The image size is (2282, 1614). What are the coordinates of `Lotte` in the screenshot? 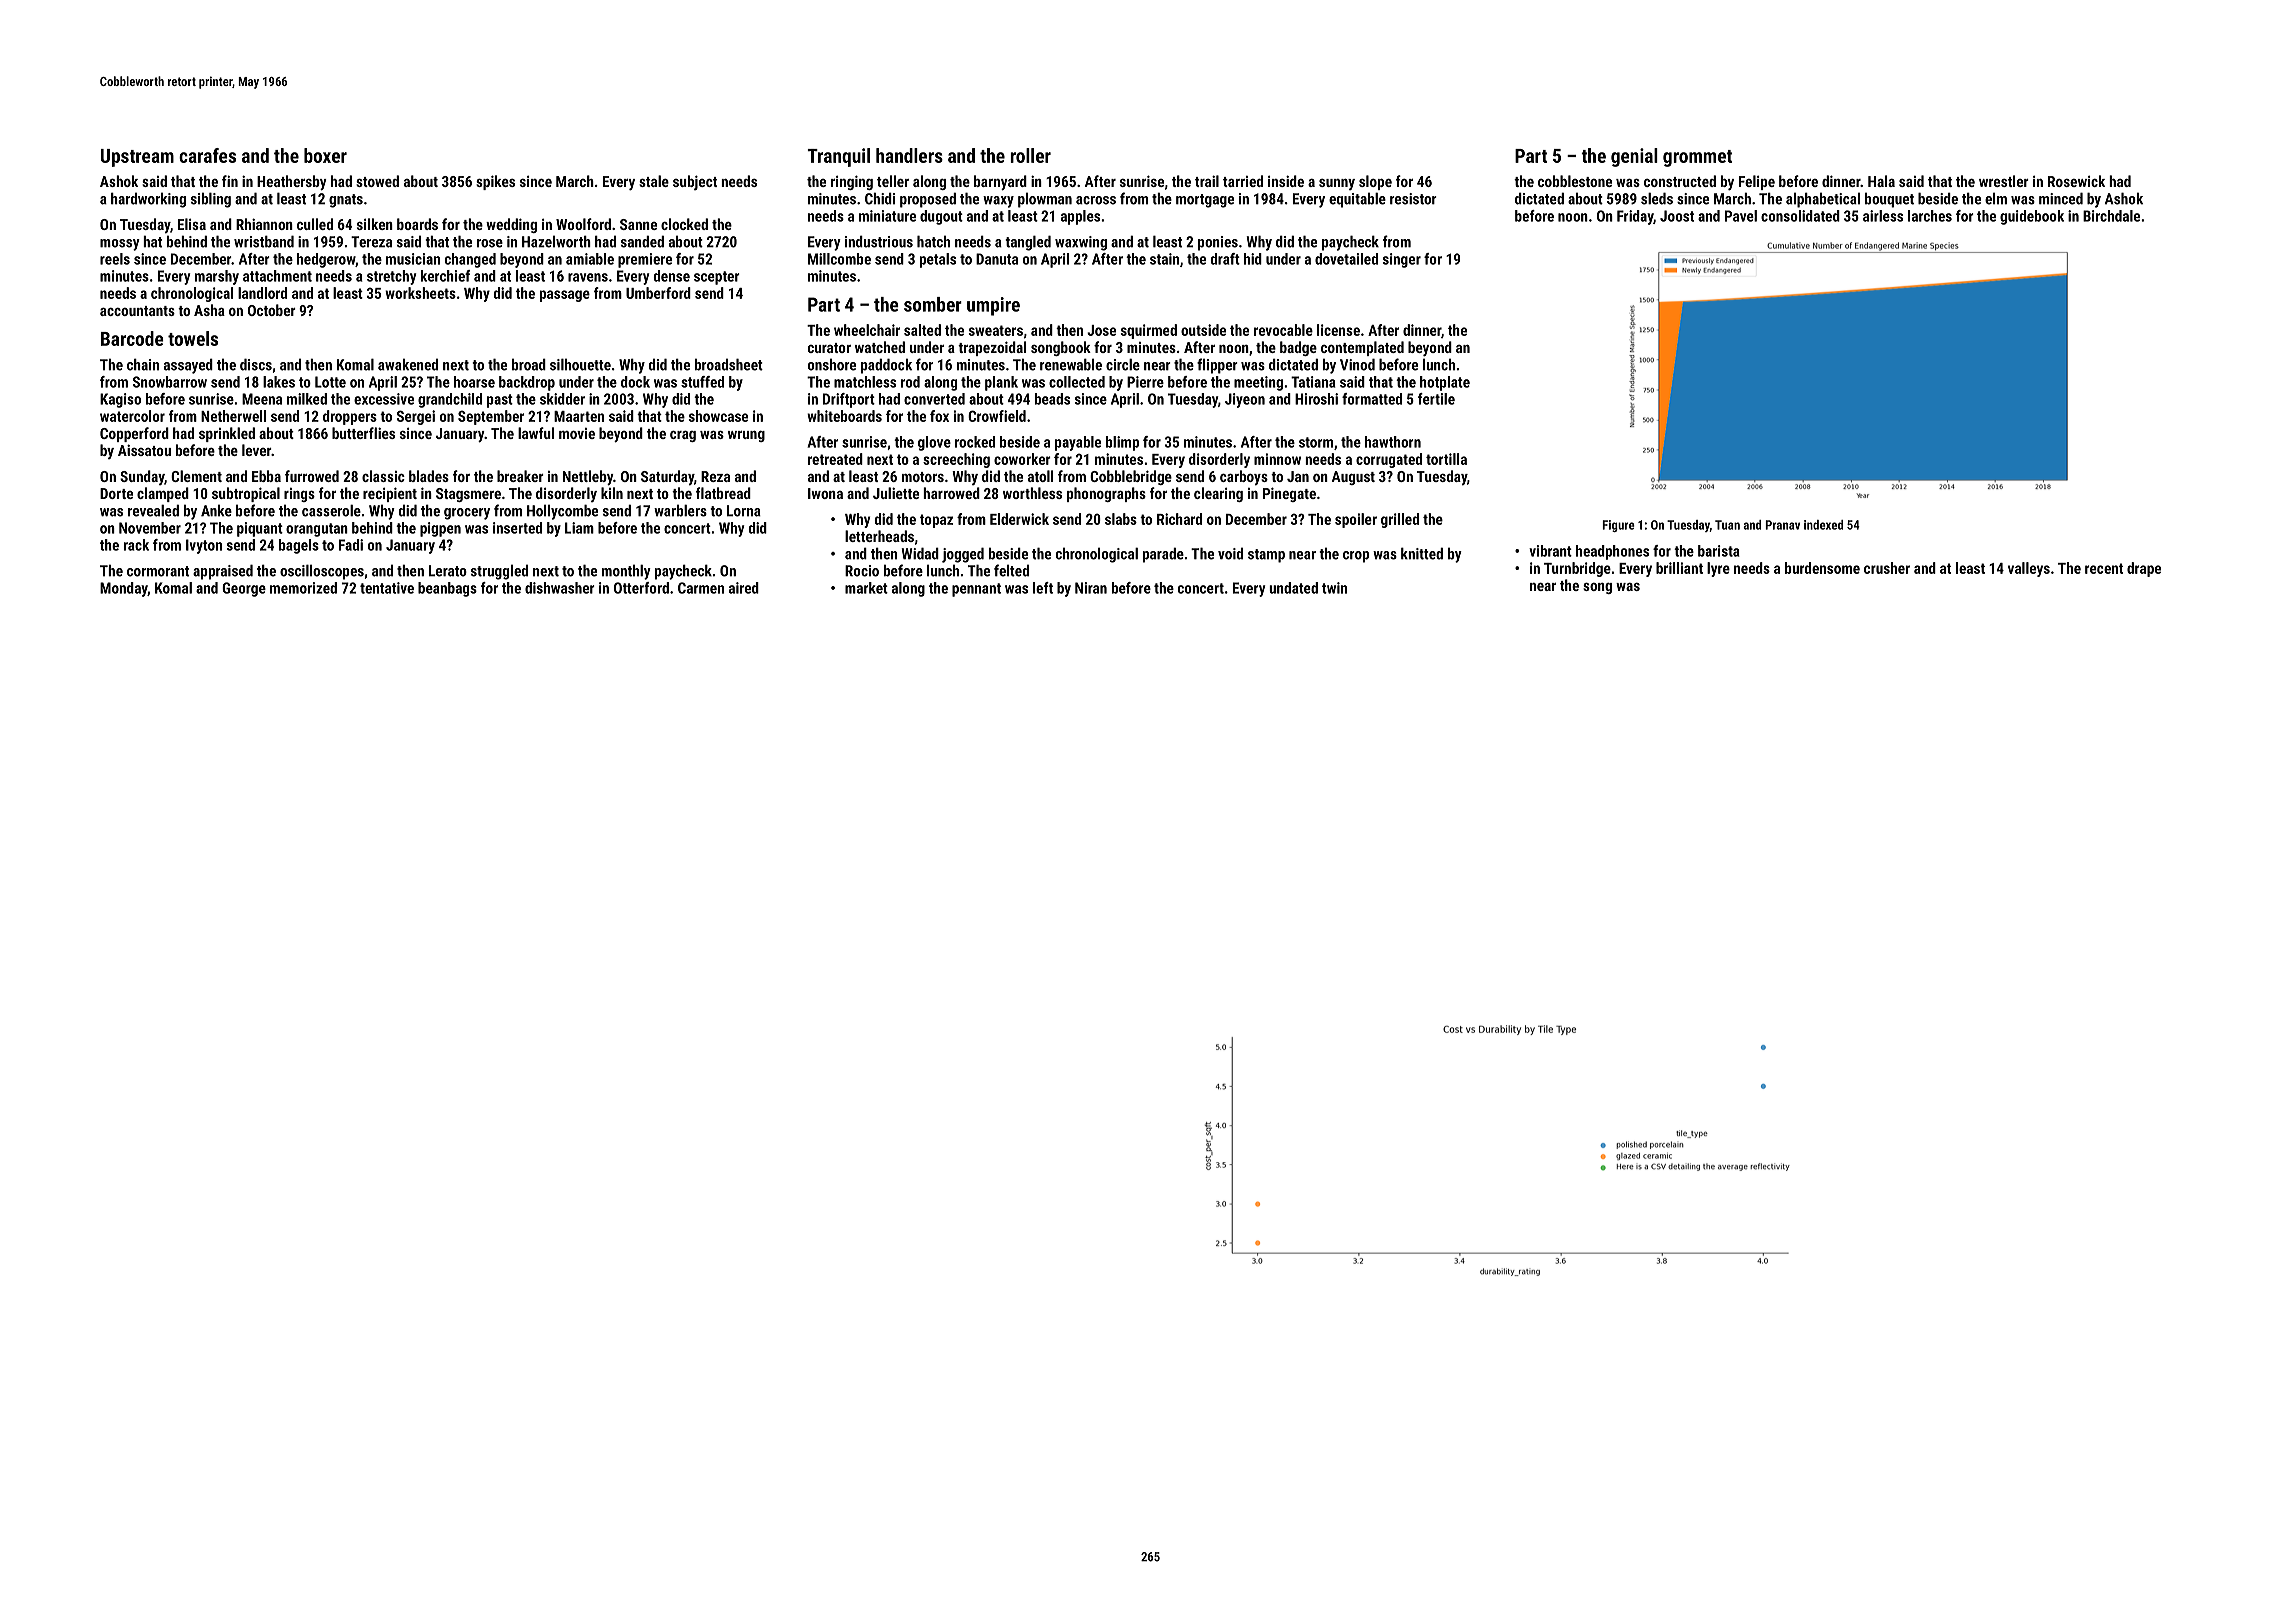 It's located at (330, 382).
